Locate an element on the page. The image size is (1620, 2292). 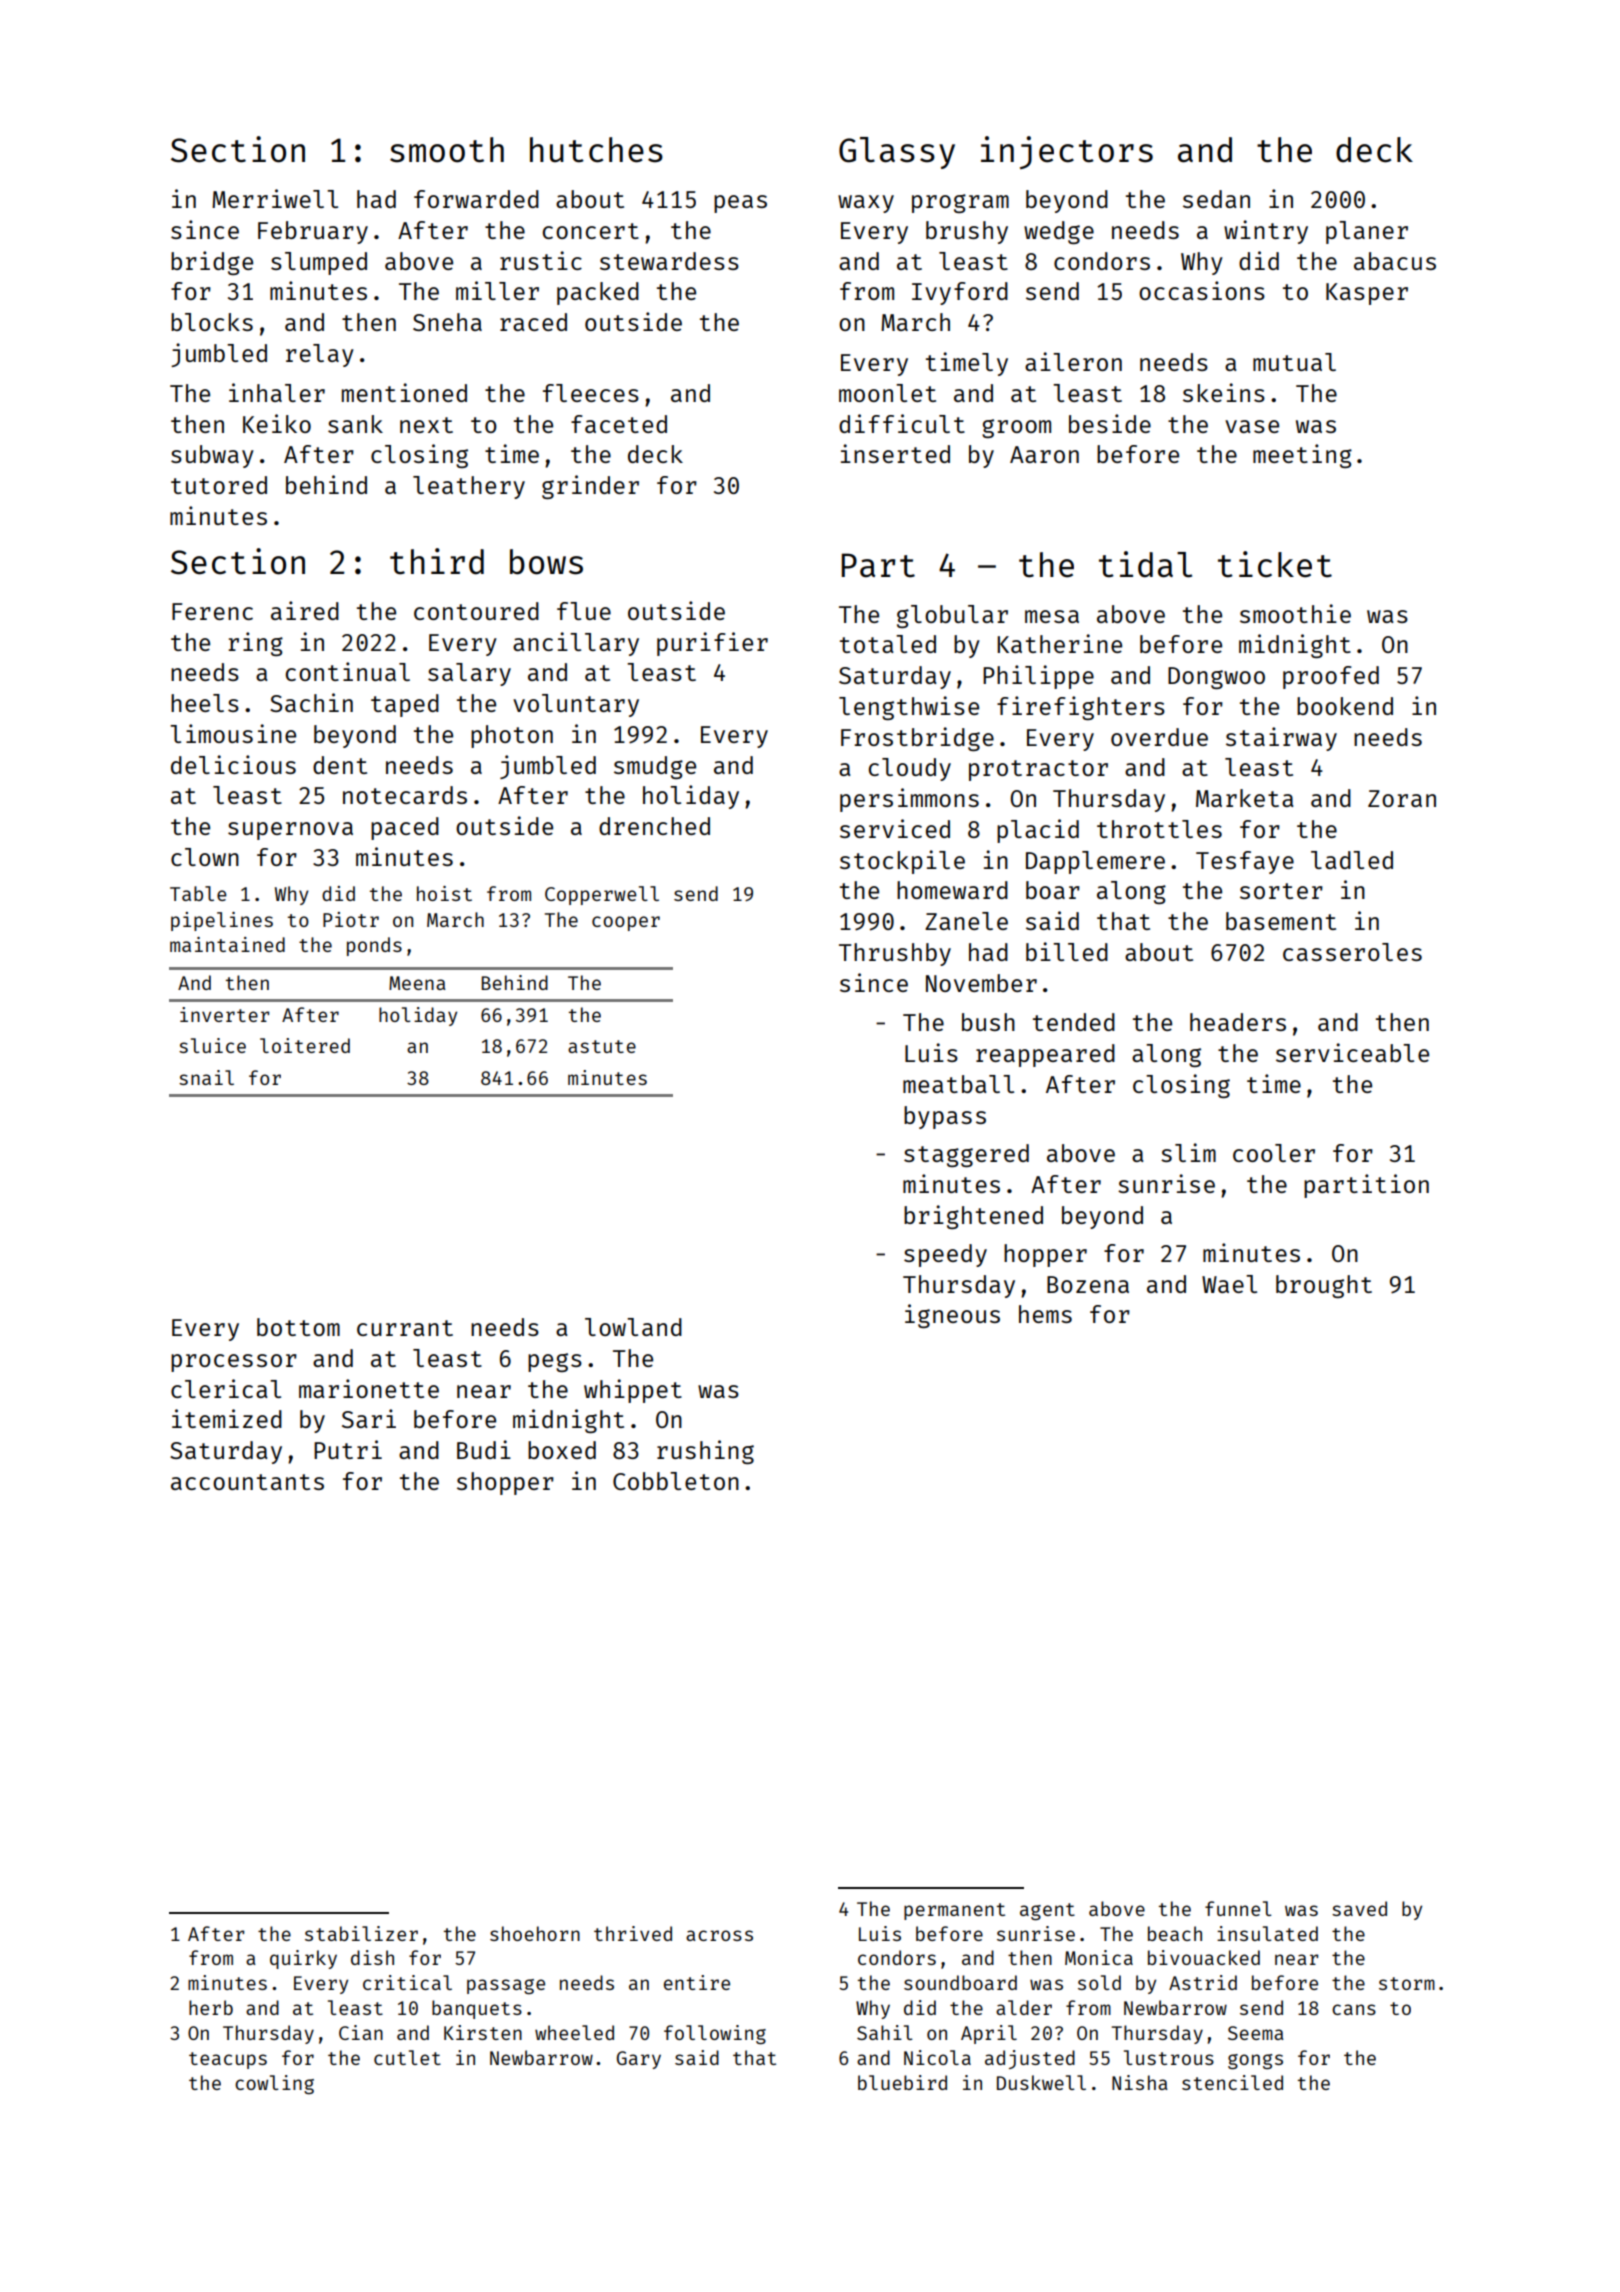
brought is located at coordinates (1324, 1286).
